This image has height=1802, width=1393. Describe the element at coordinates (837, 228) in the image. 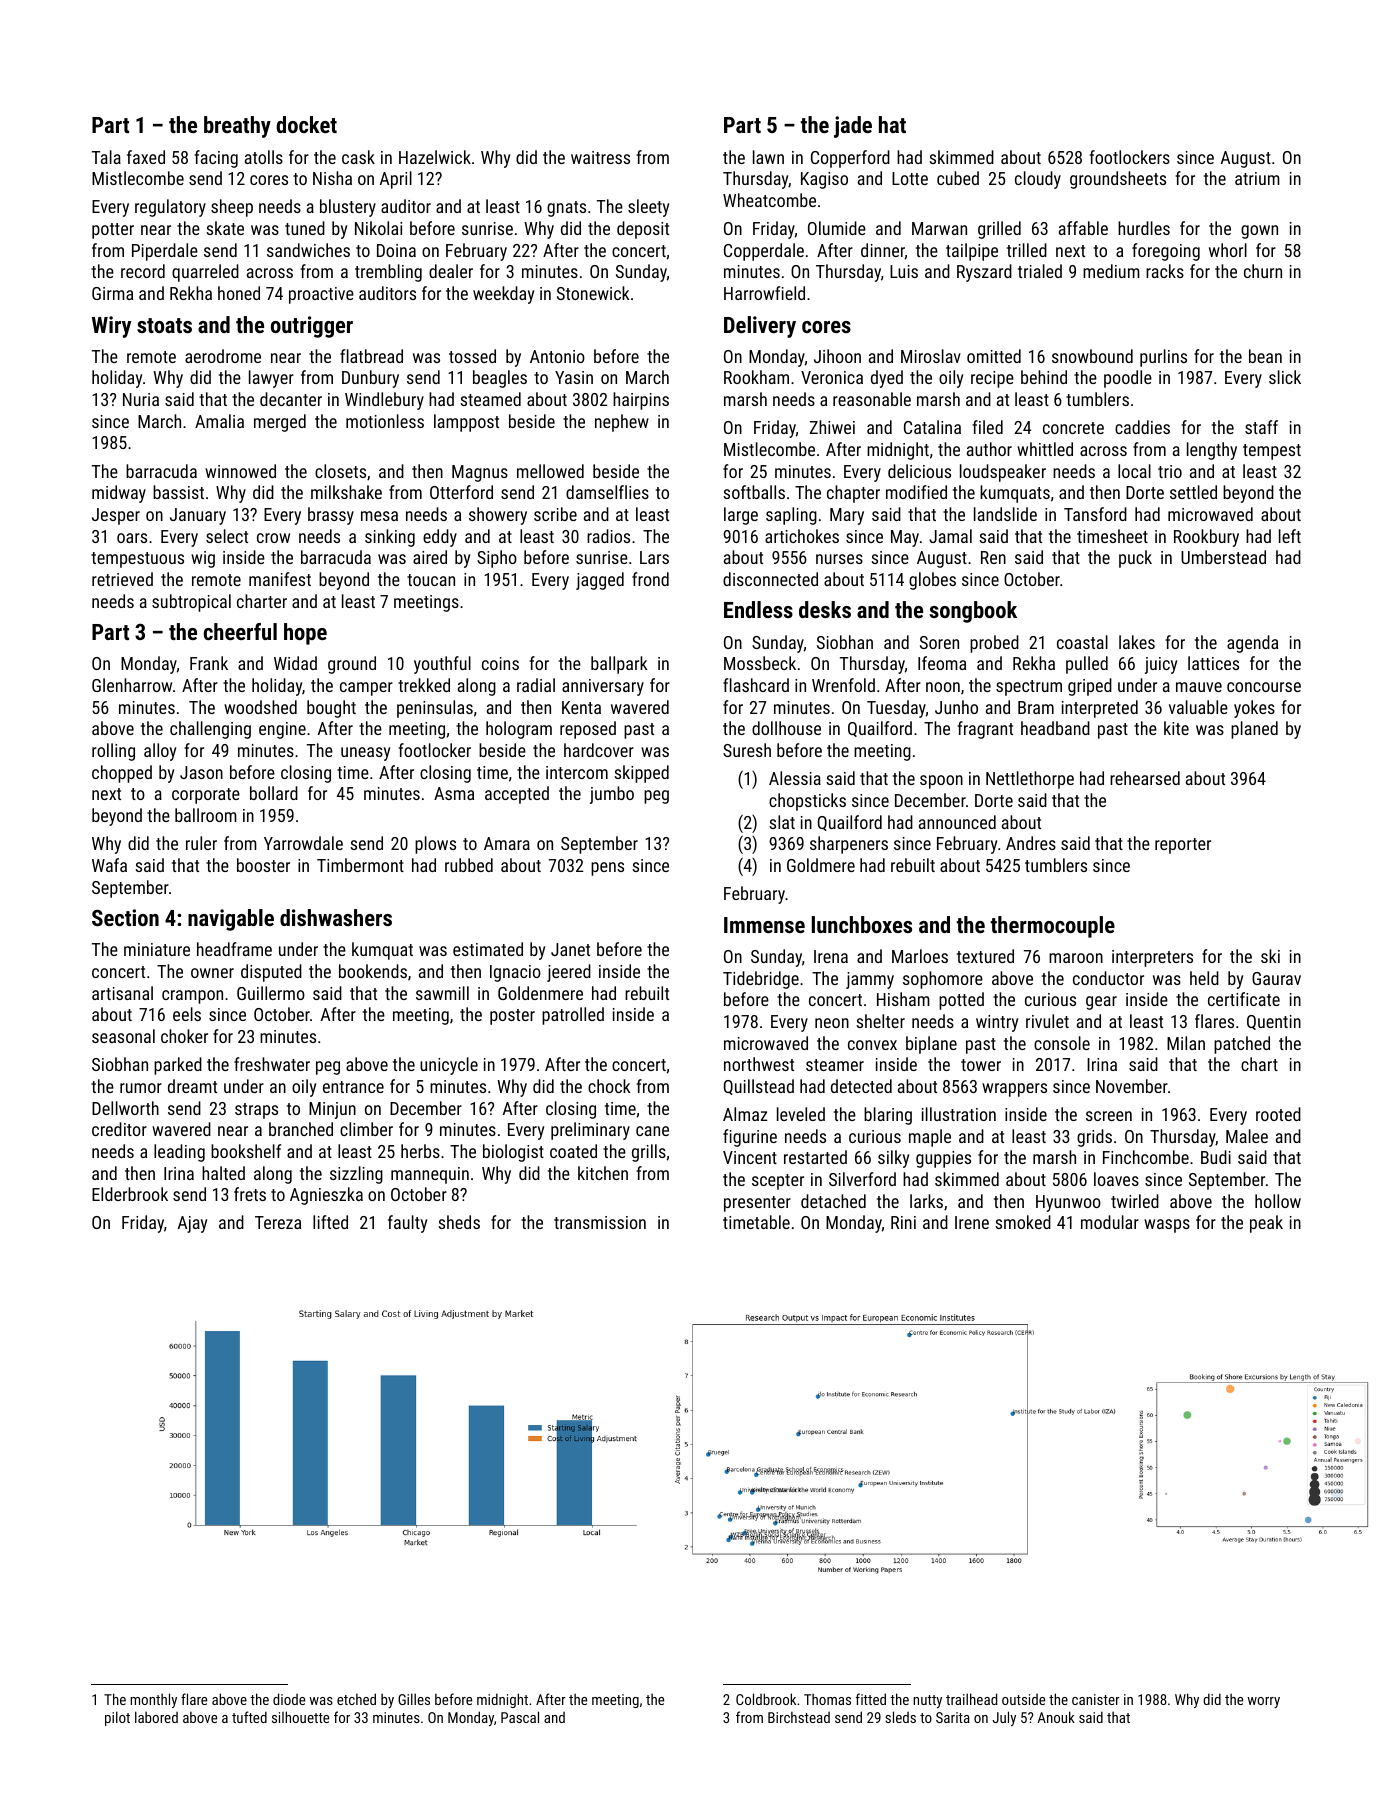

I see `Olumide` at that location.
